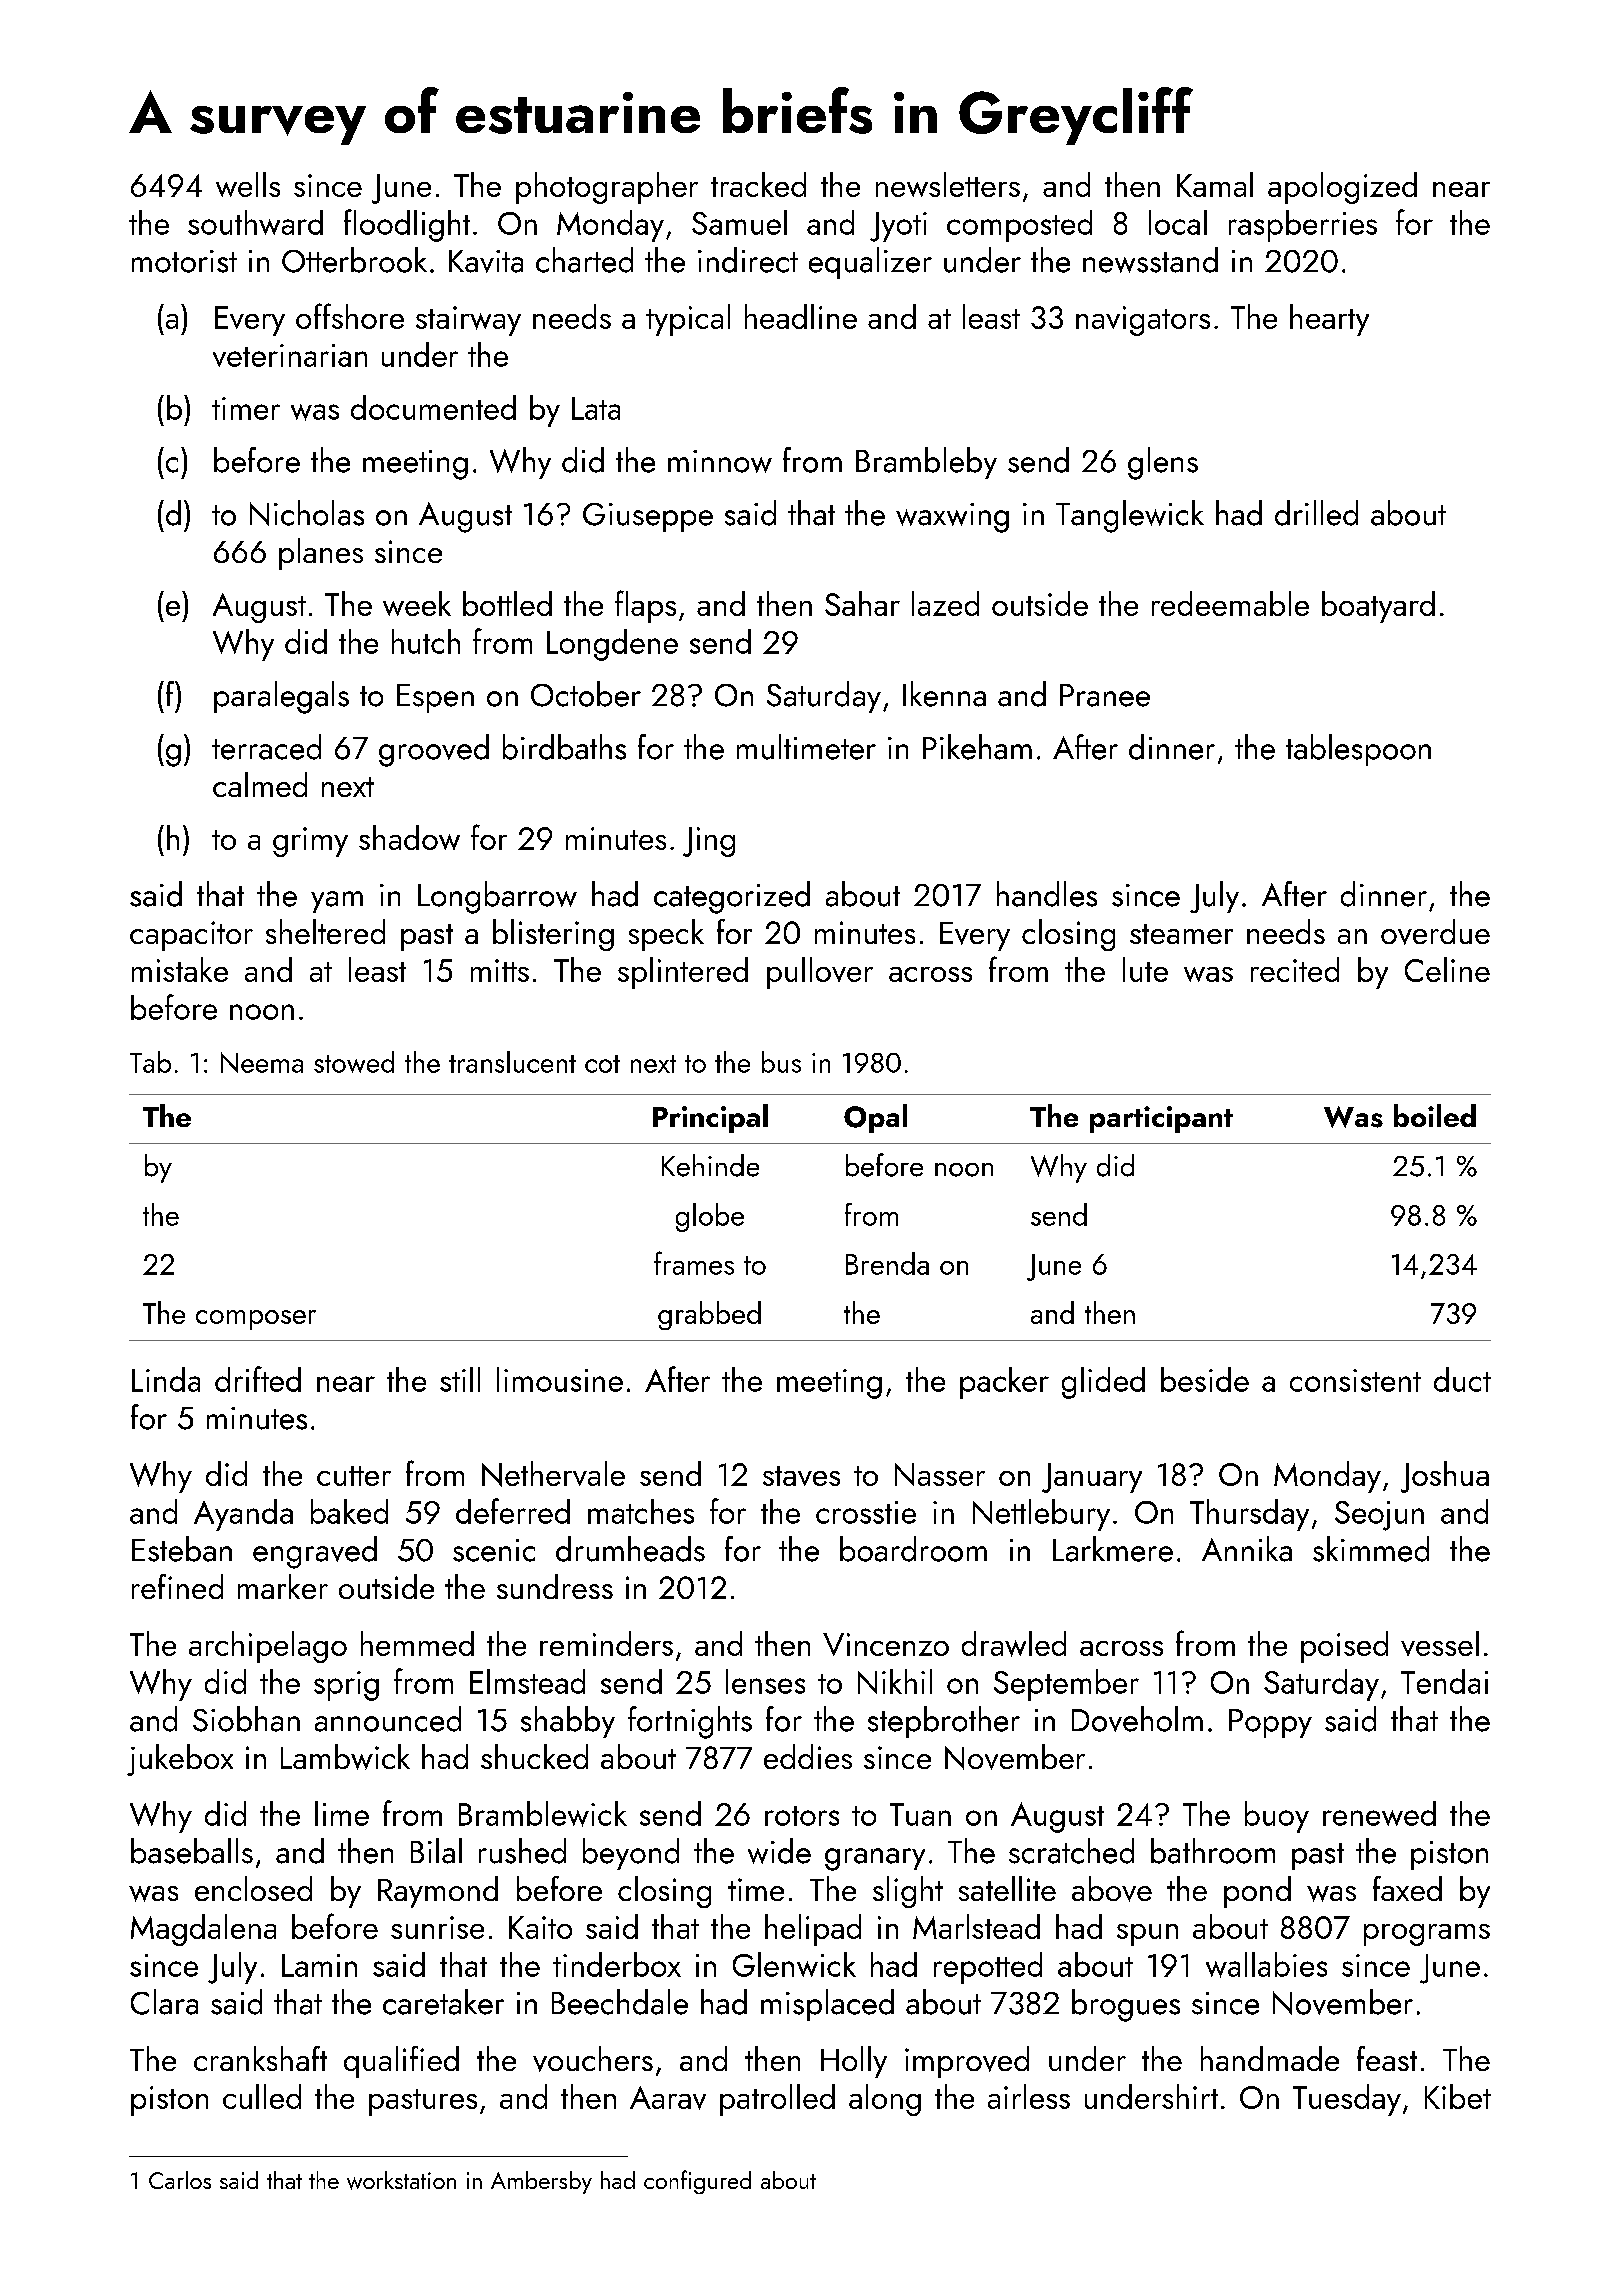  What do you see at coordinates (820, 973) in the page?
I see `pullover` at bounding box center [820, 973].
